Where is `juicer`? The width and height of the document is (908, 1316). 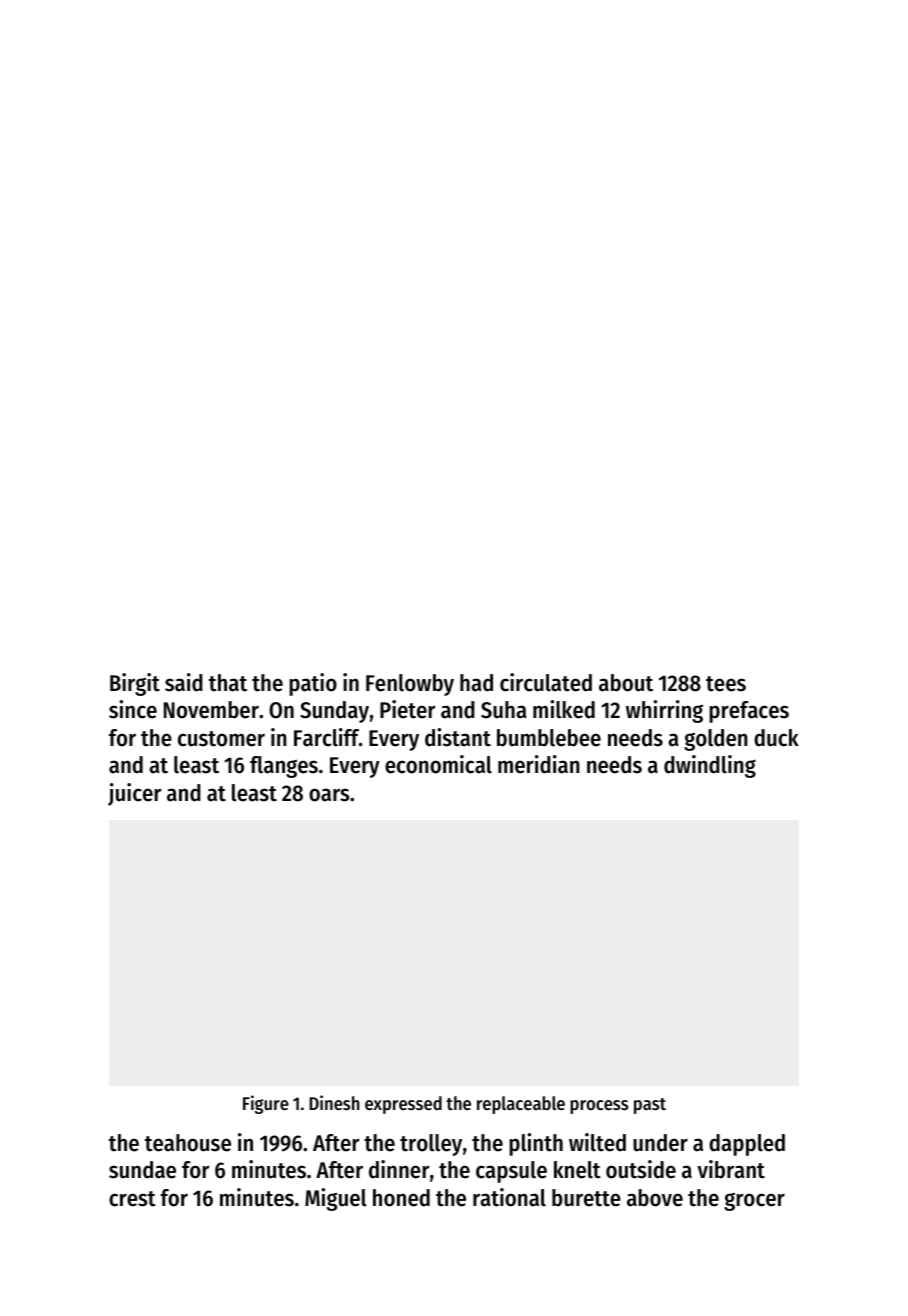
juicer is located at coordinates (134, 794).
